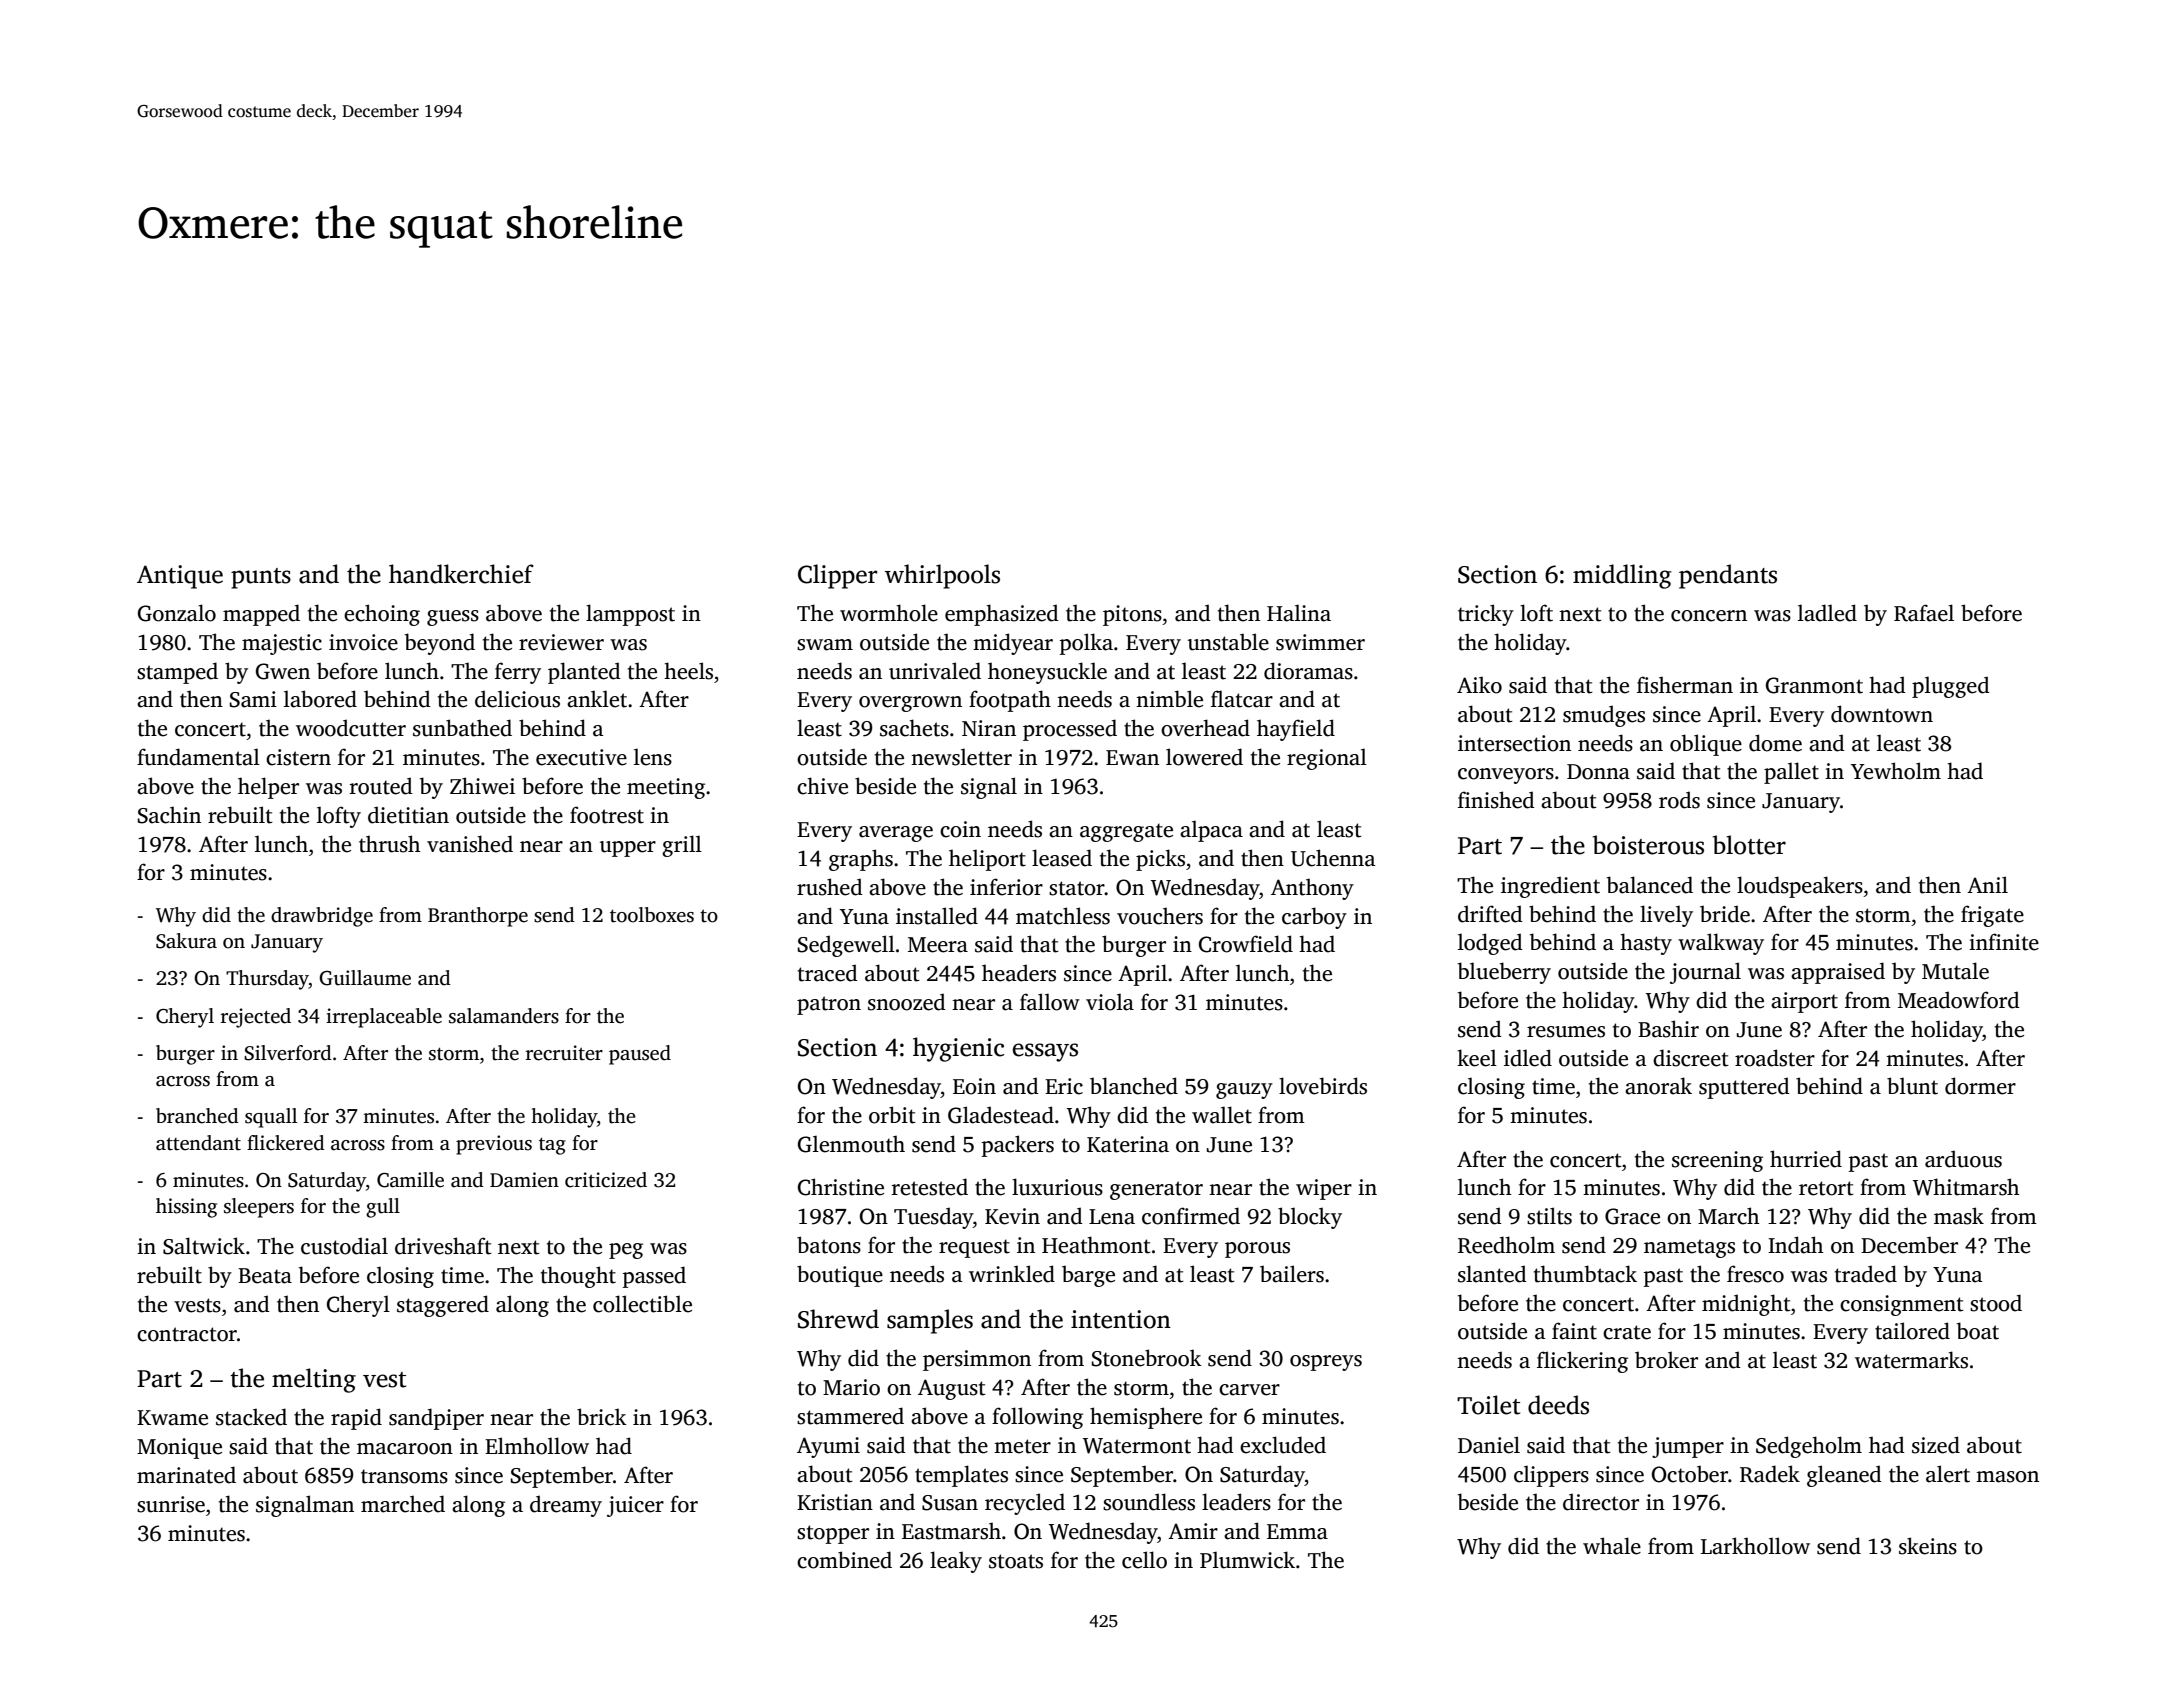 The height and width of the screenshot is (1683, 2178). What do you see at coordinates (1800, 887) in the screenshot?
I see `loudspeakers` at bounding box center [1800, 887].
